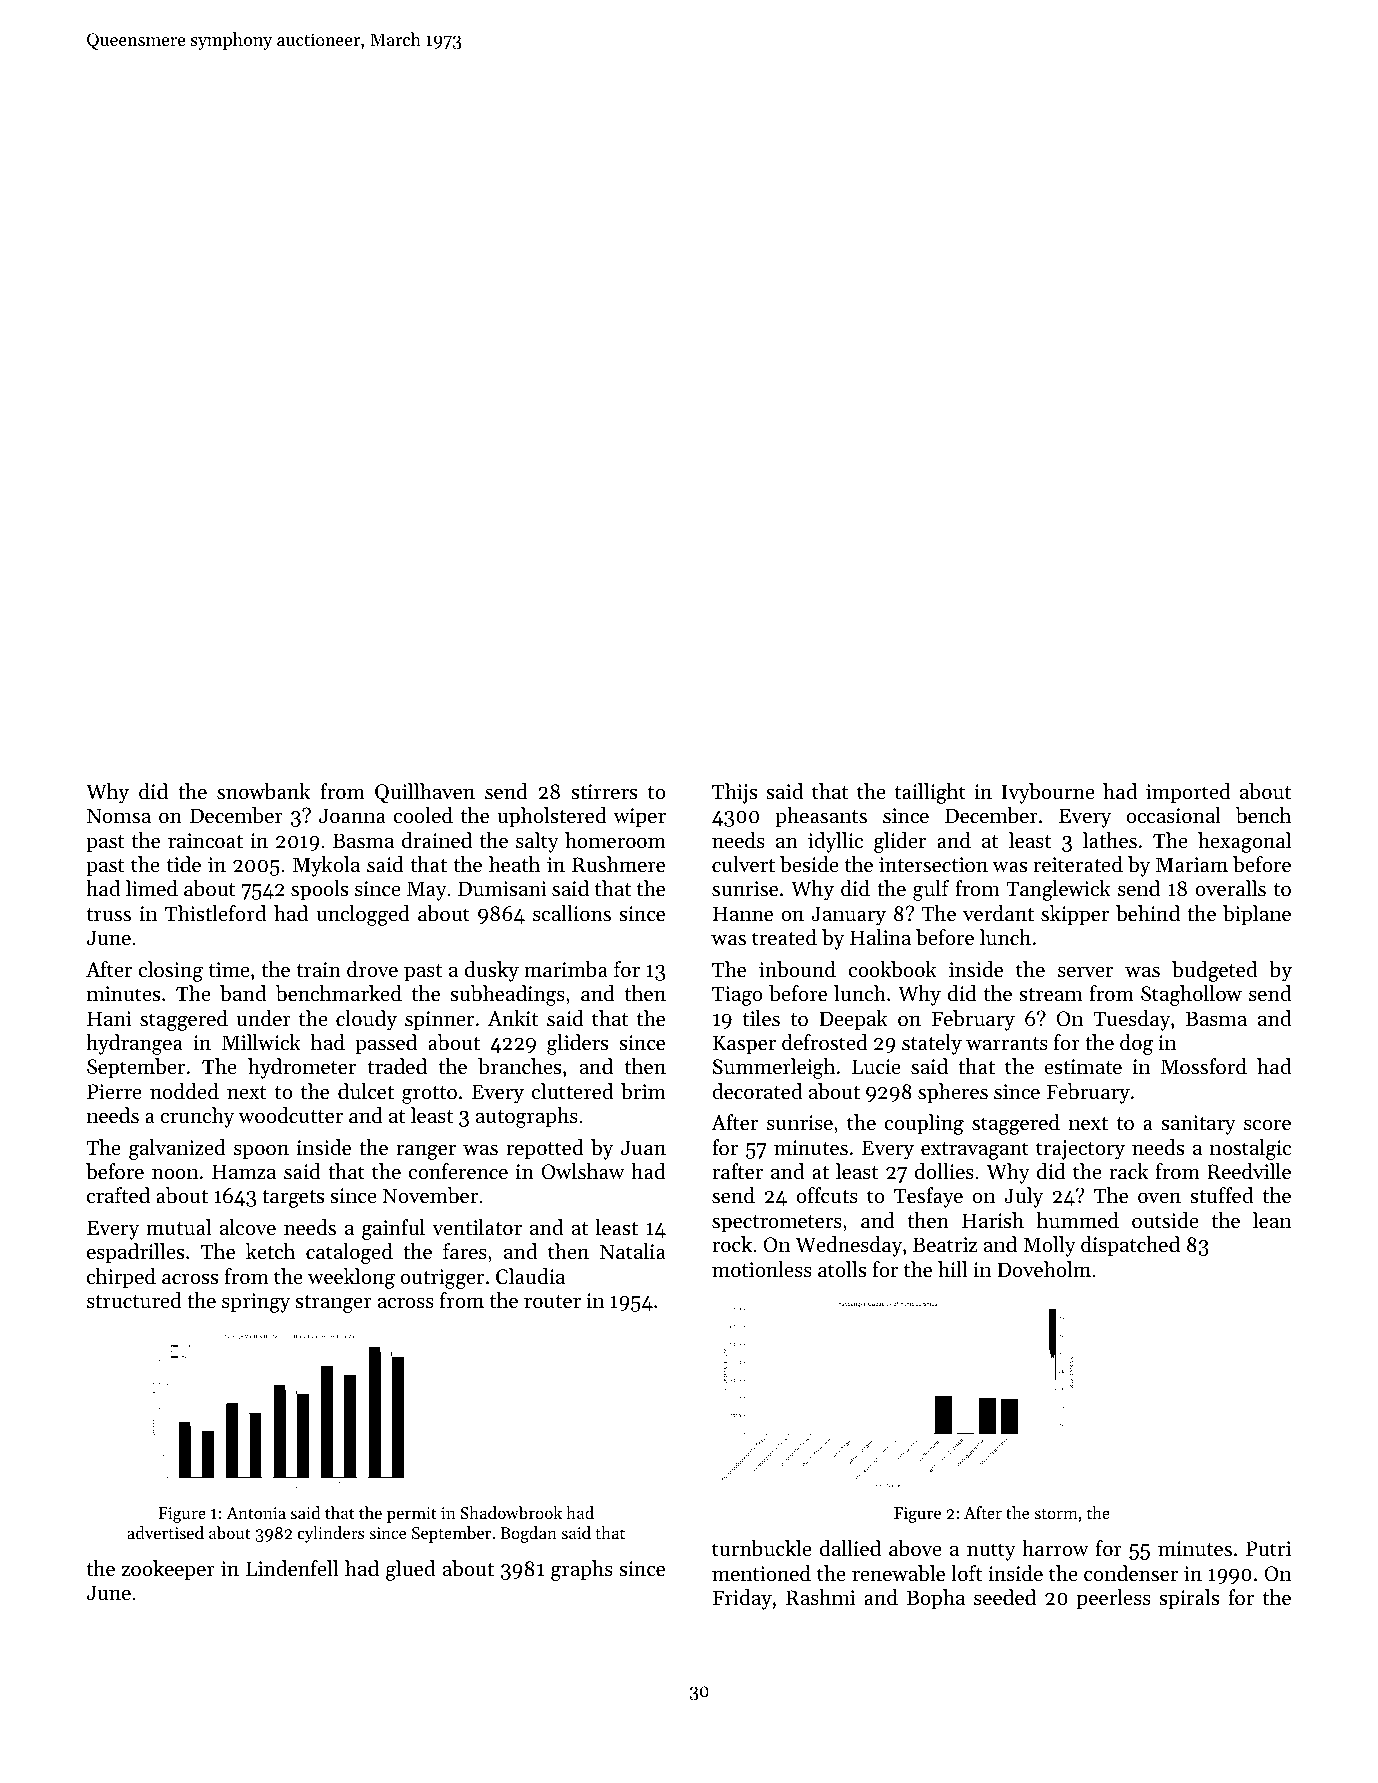 This screenshot has width=1378, height=1783. What do you see at coordinates (821, 817) in the screenshot?
I see `pheasants` at bounding box center [821, 817].
